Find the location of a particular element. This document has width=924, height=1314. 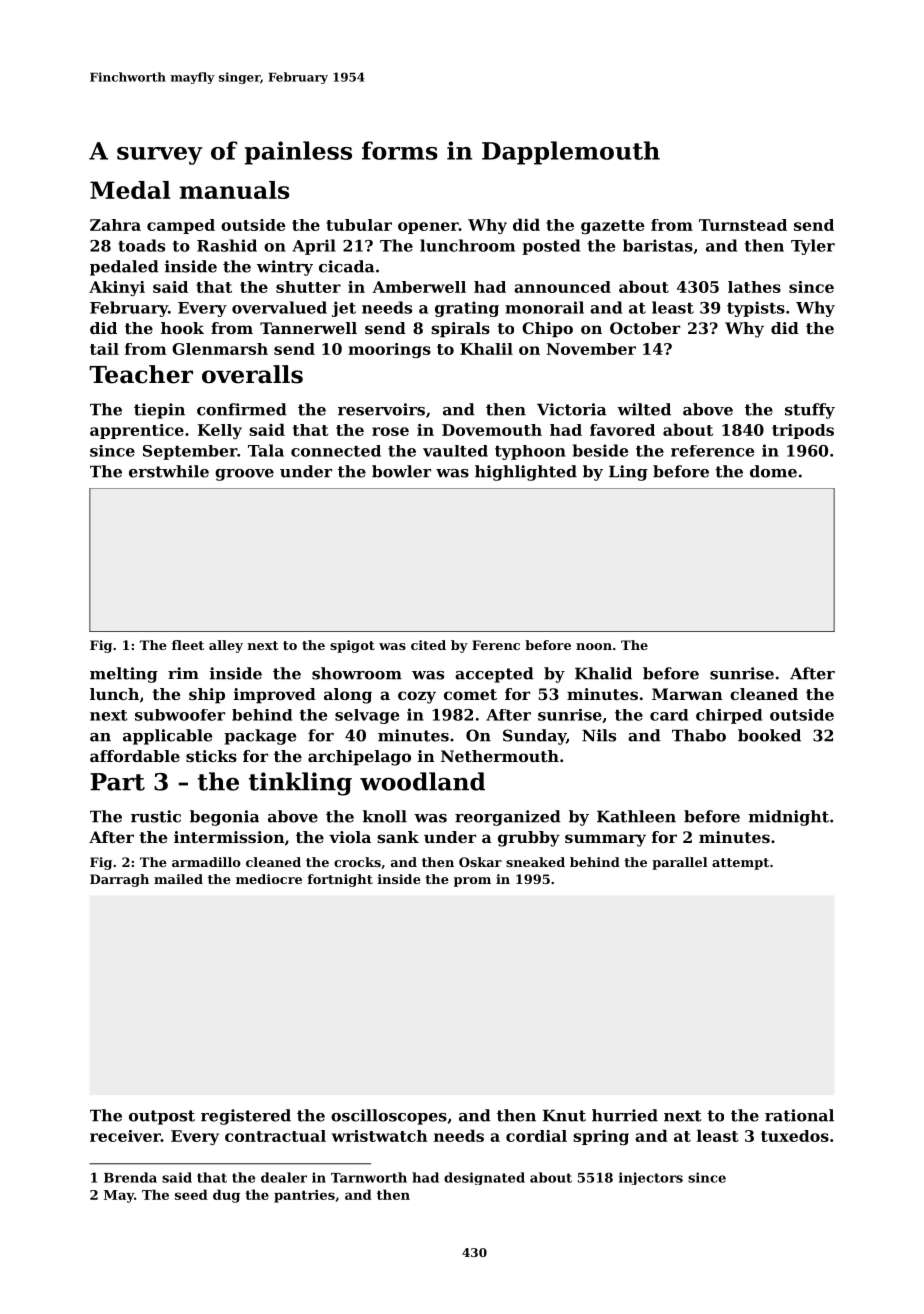

posted is located at coordinates (551, 247).
